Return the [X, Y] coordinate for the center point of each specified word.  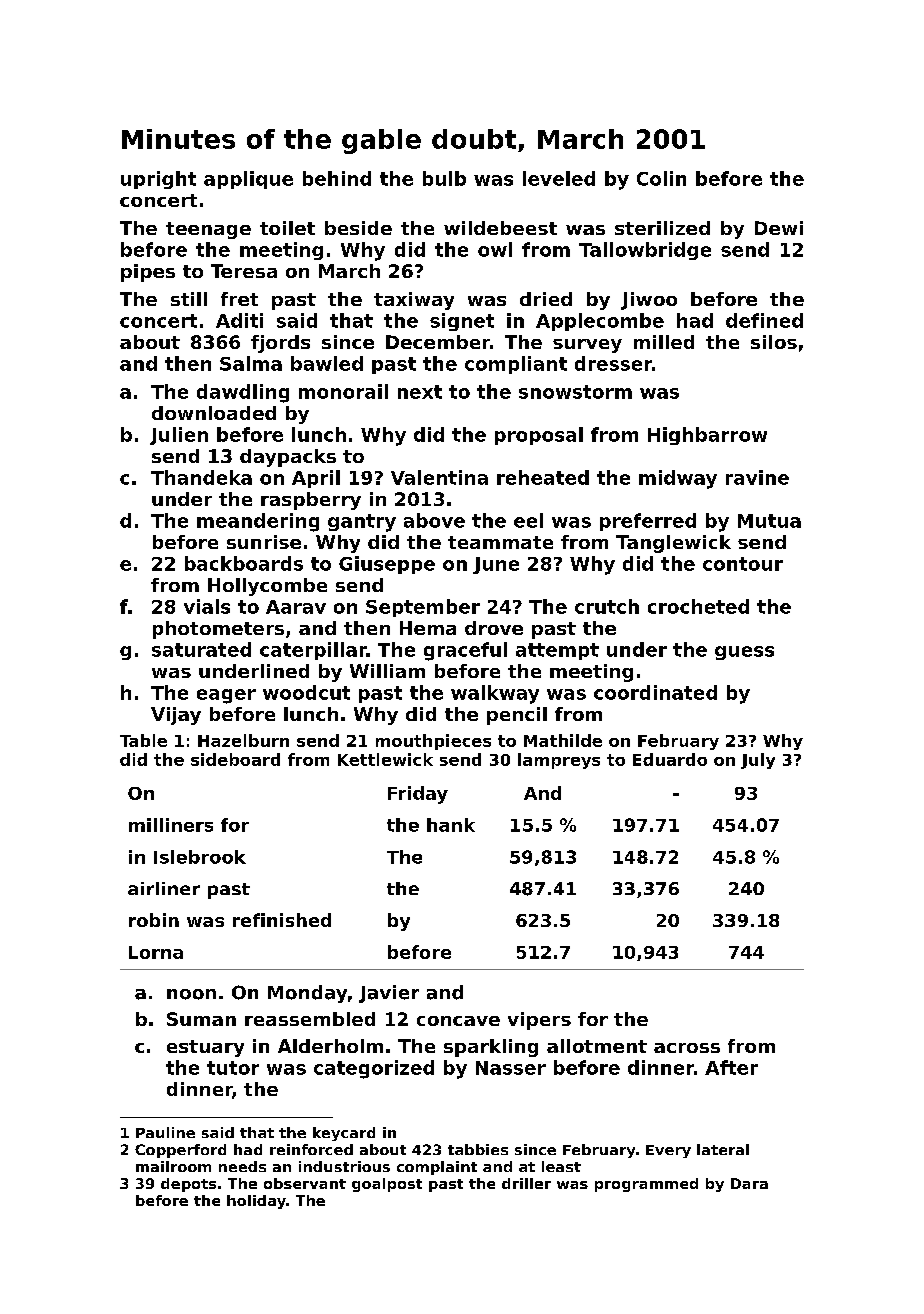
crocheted [698, 606]
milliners [171, 825]
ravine [757, 477]
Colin [661, 178]
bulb [444, 178]
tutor [233, 1068]
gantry [362, 523]
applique [248, 180]
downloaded [214, 413]
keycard [344, 1134]
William [387, 671]
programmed [646, 1185]
